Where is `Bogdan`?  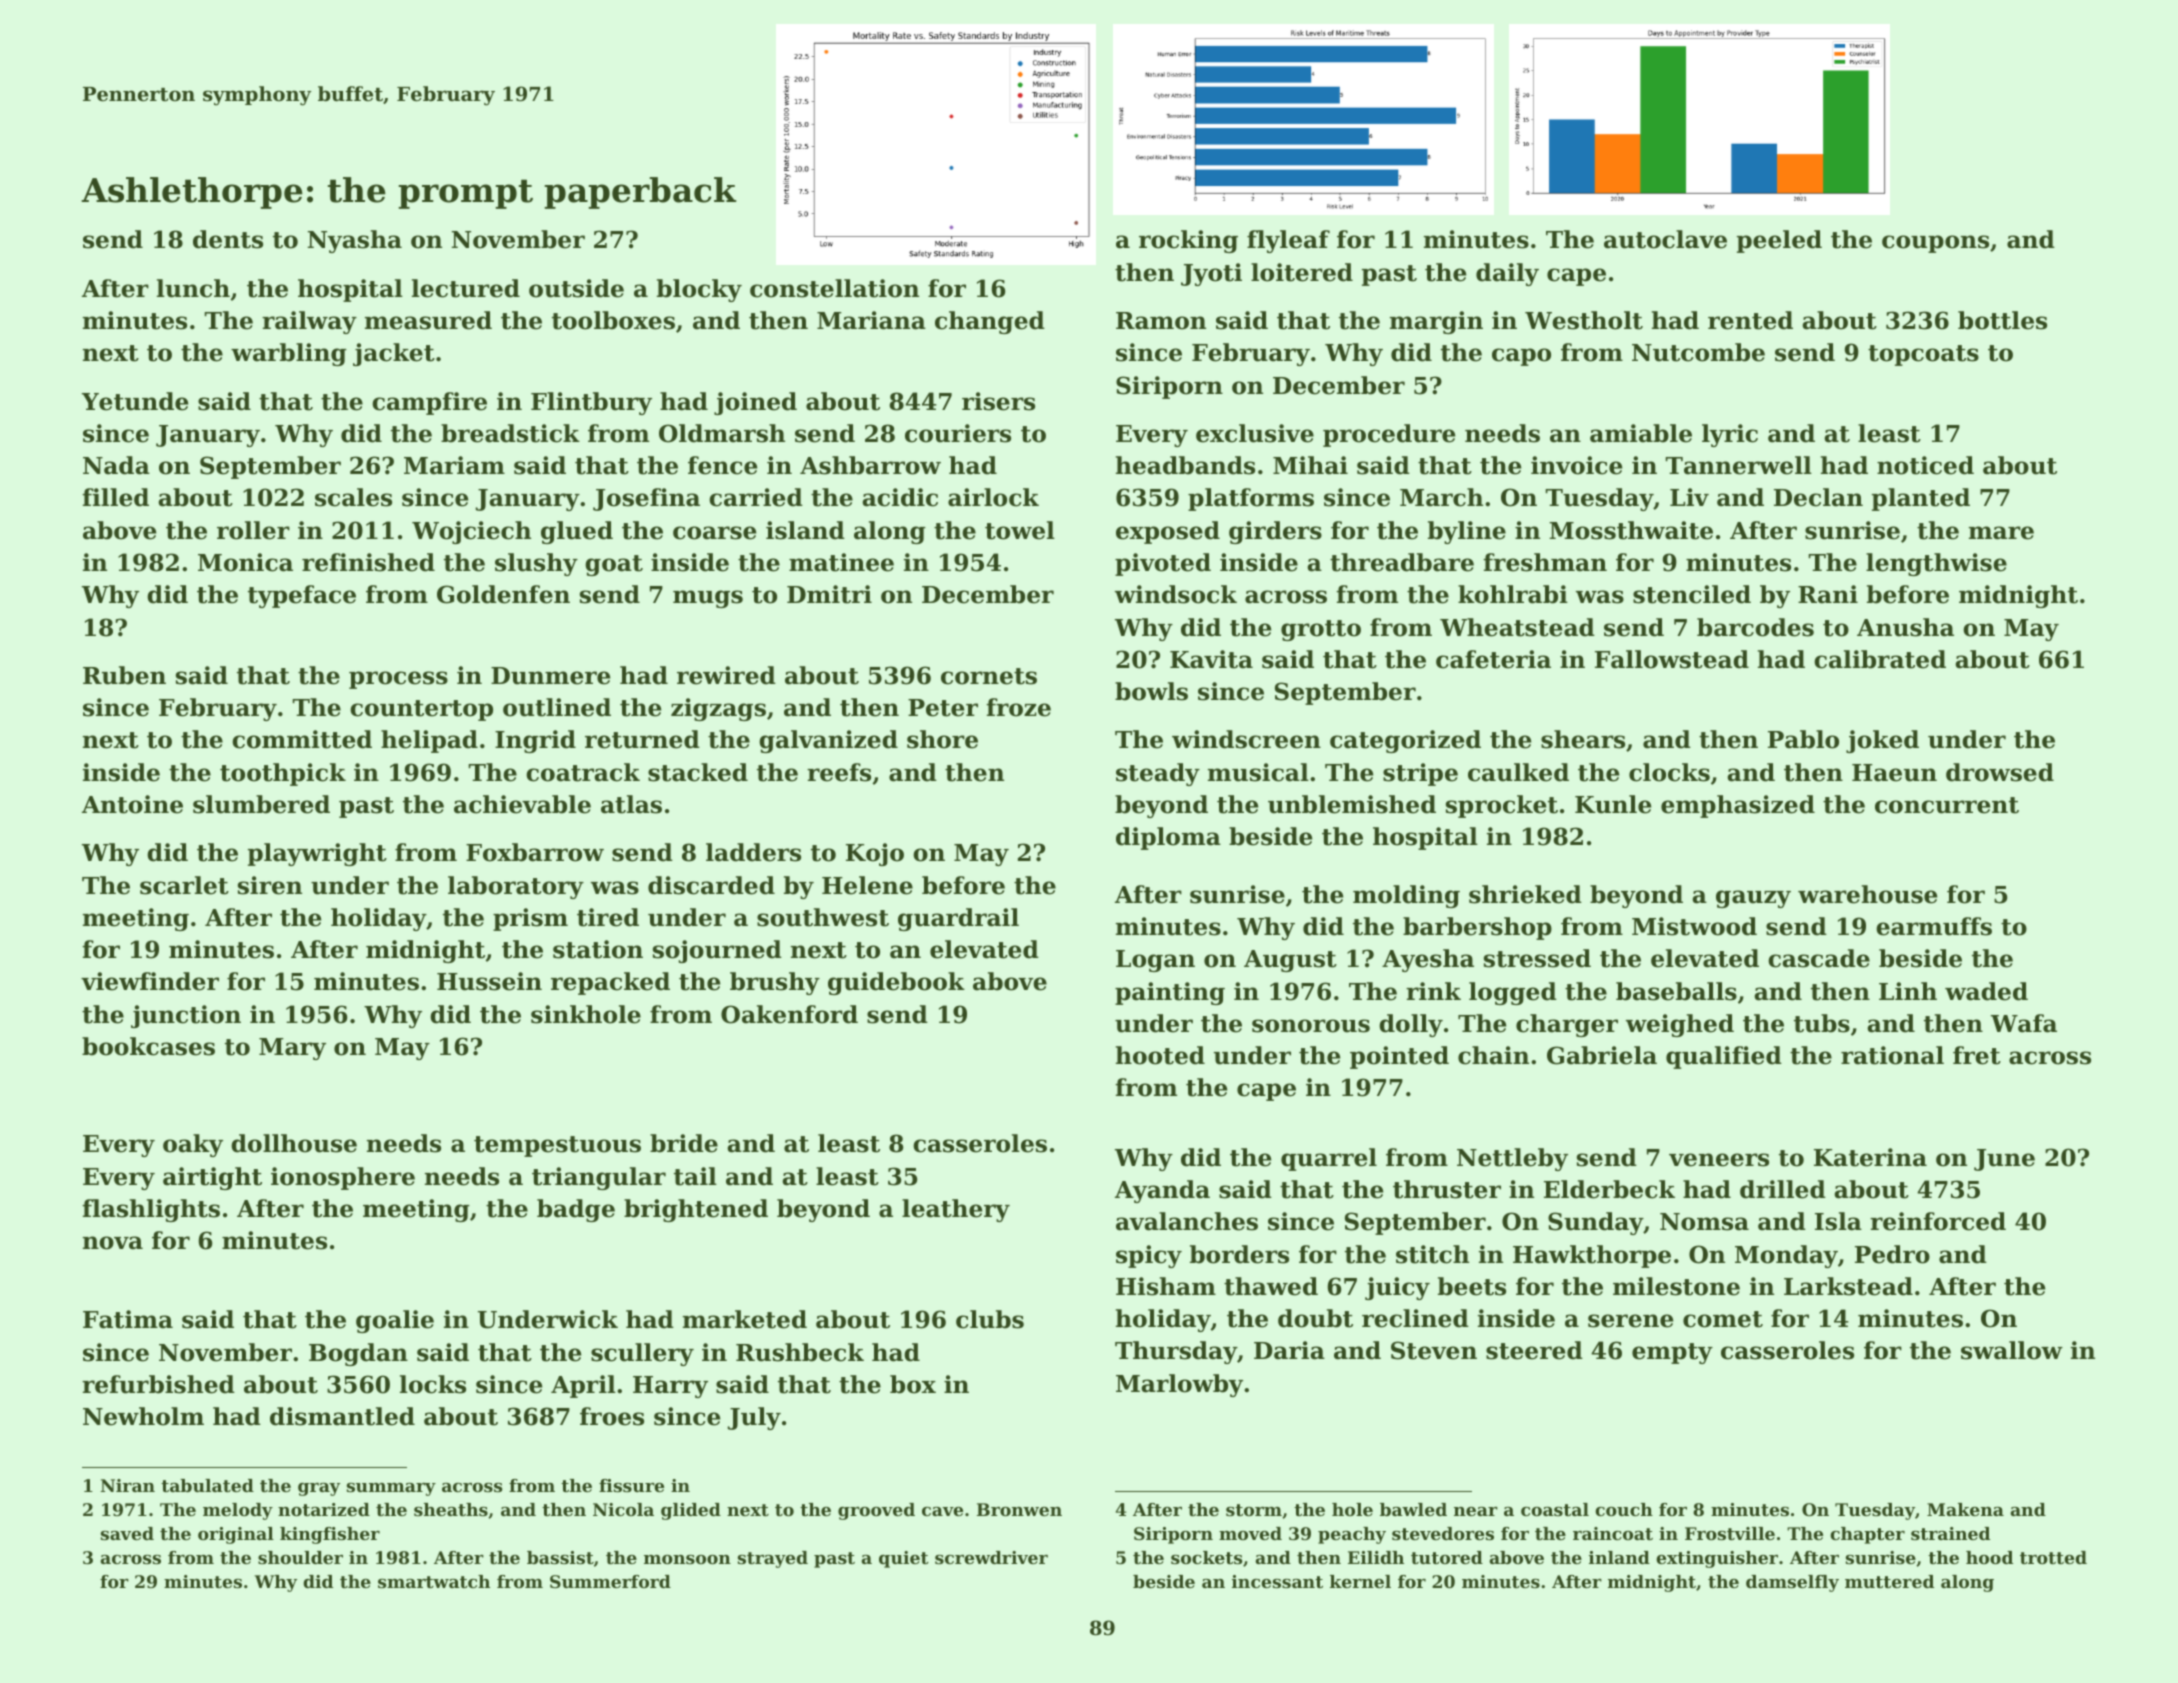 Bogdan is located at coordinates (358, 1354).
